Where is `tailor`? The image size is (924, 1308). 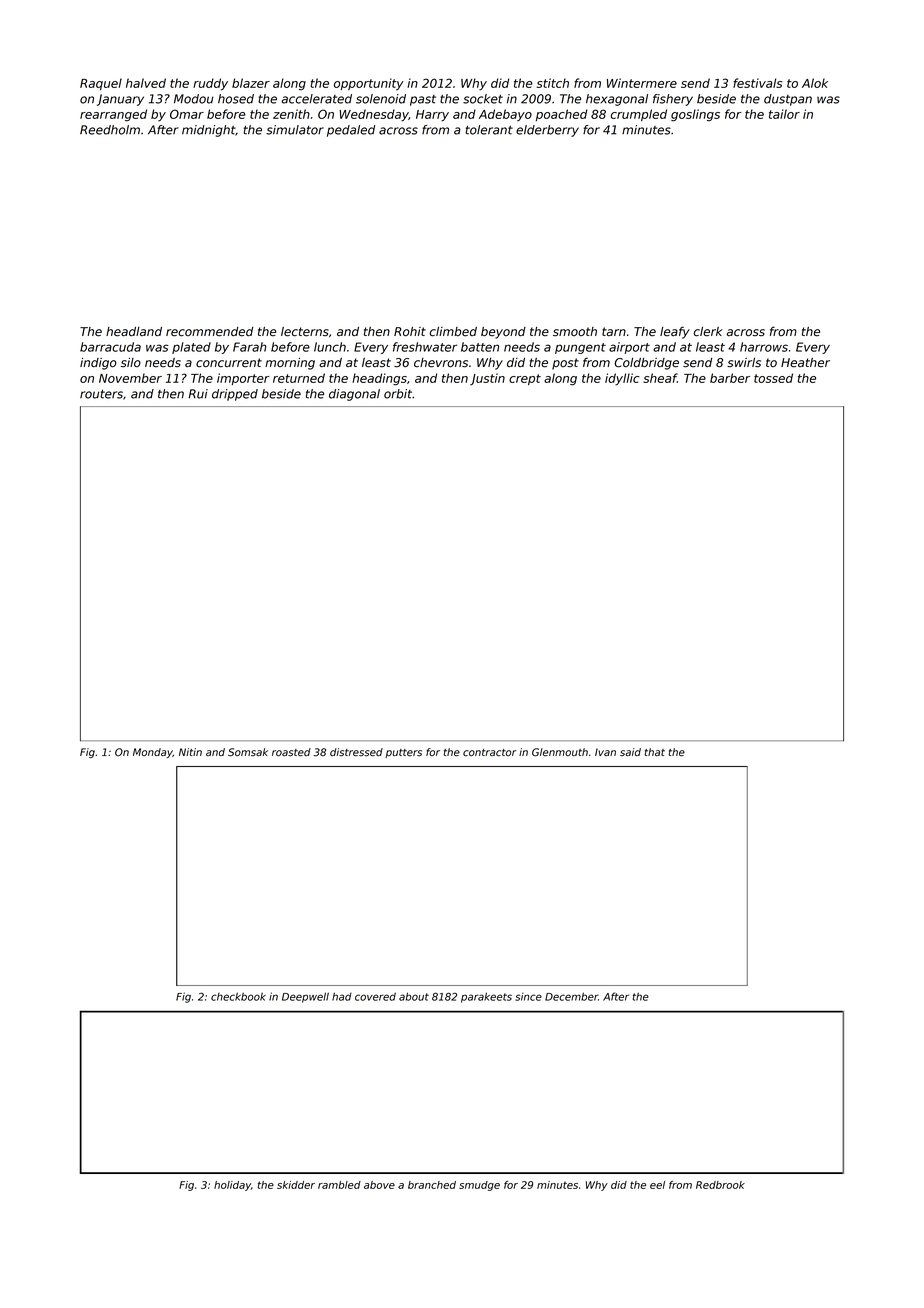
tailor is located at coordinates (784, 114).
